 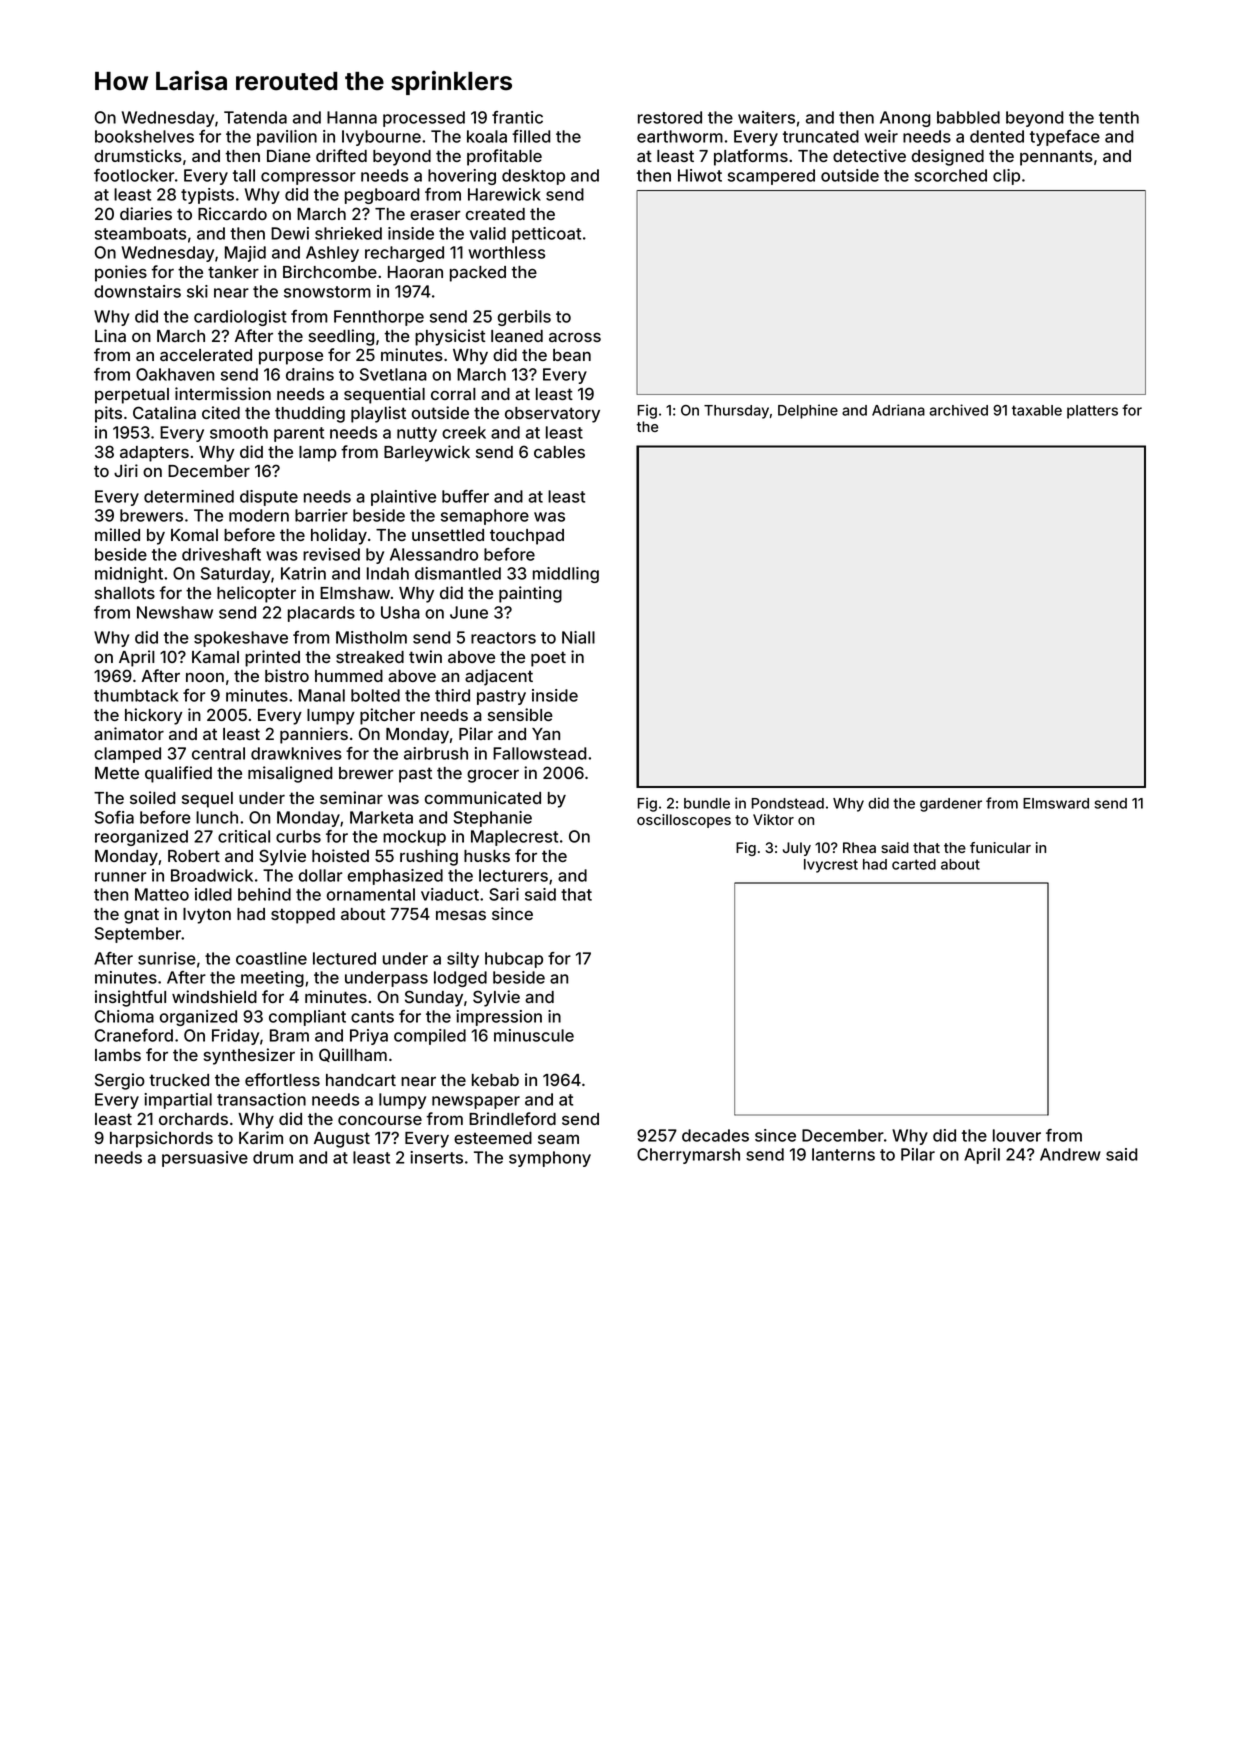 What do you see at coordinates (146, 213) in the page?
I see `diaries` at bounding box center [146, 213].
